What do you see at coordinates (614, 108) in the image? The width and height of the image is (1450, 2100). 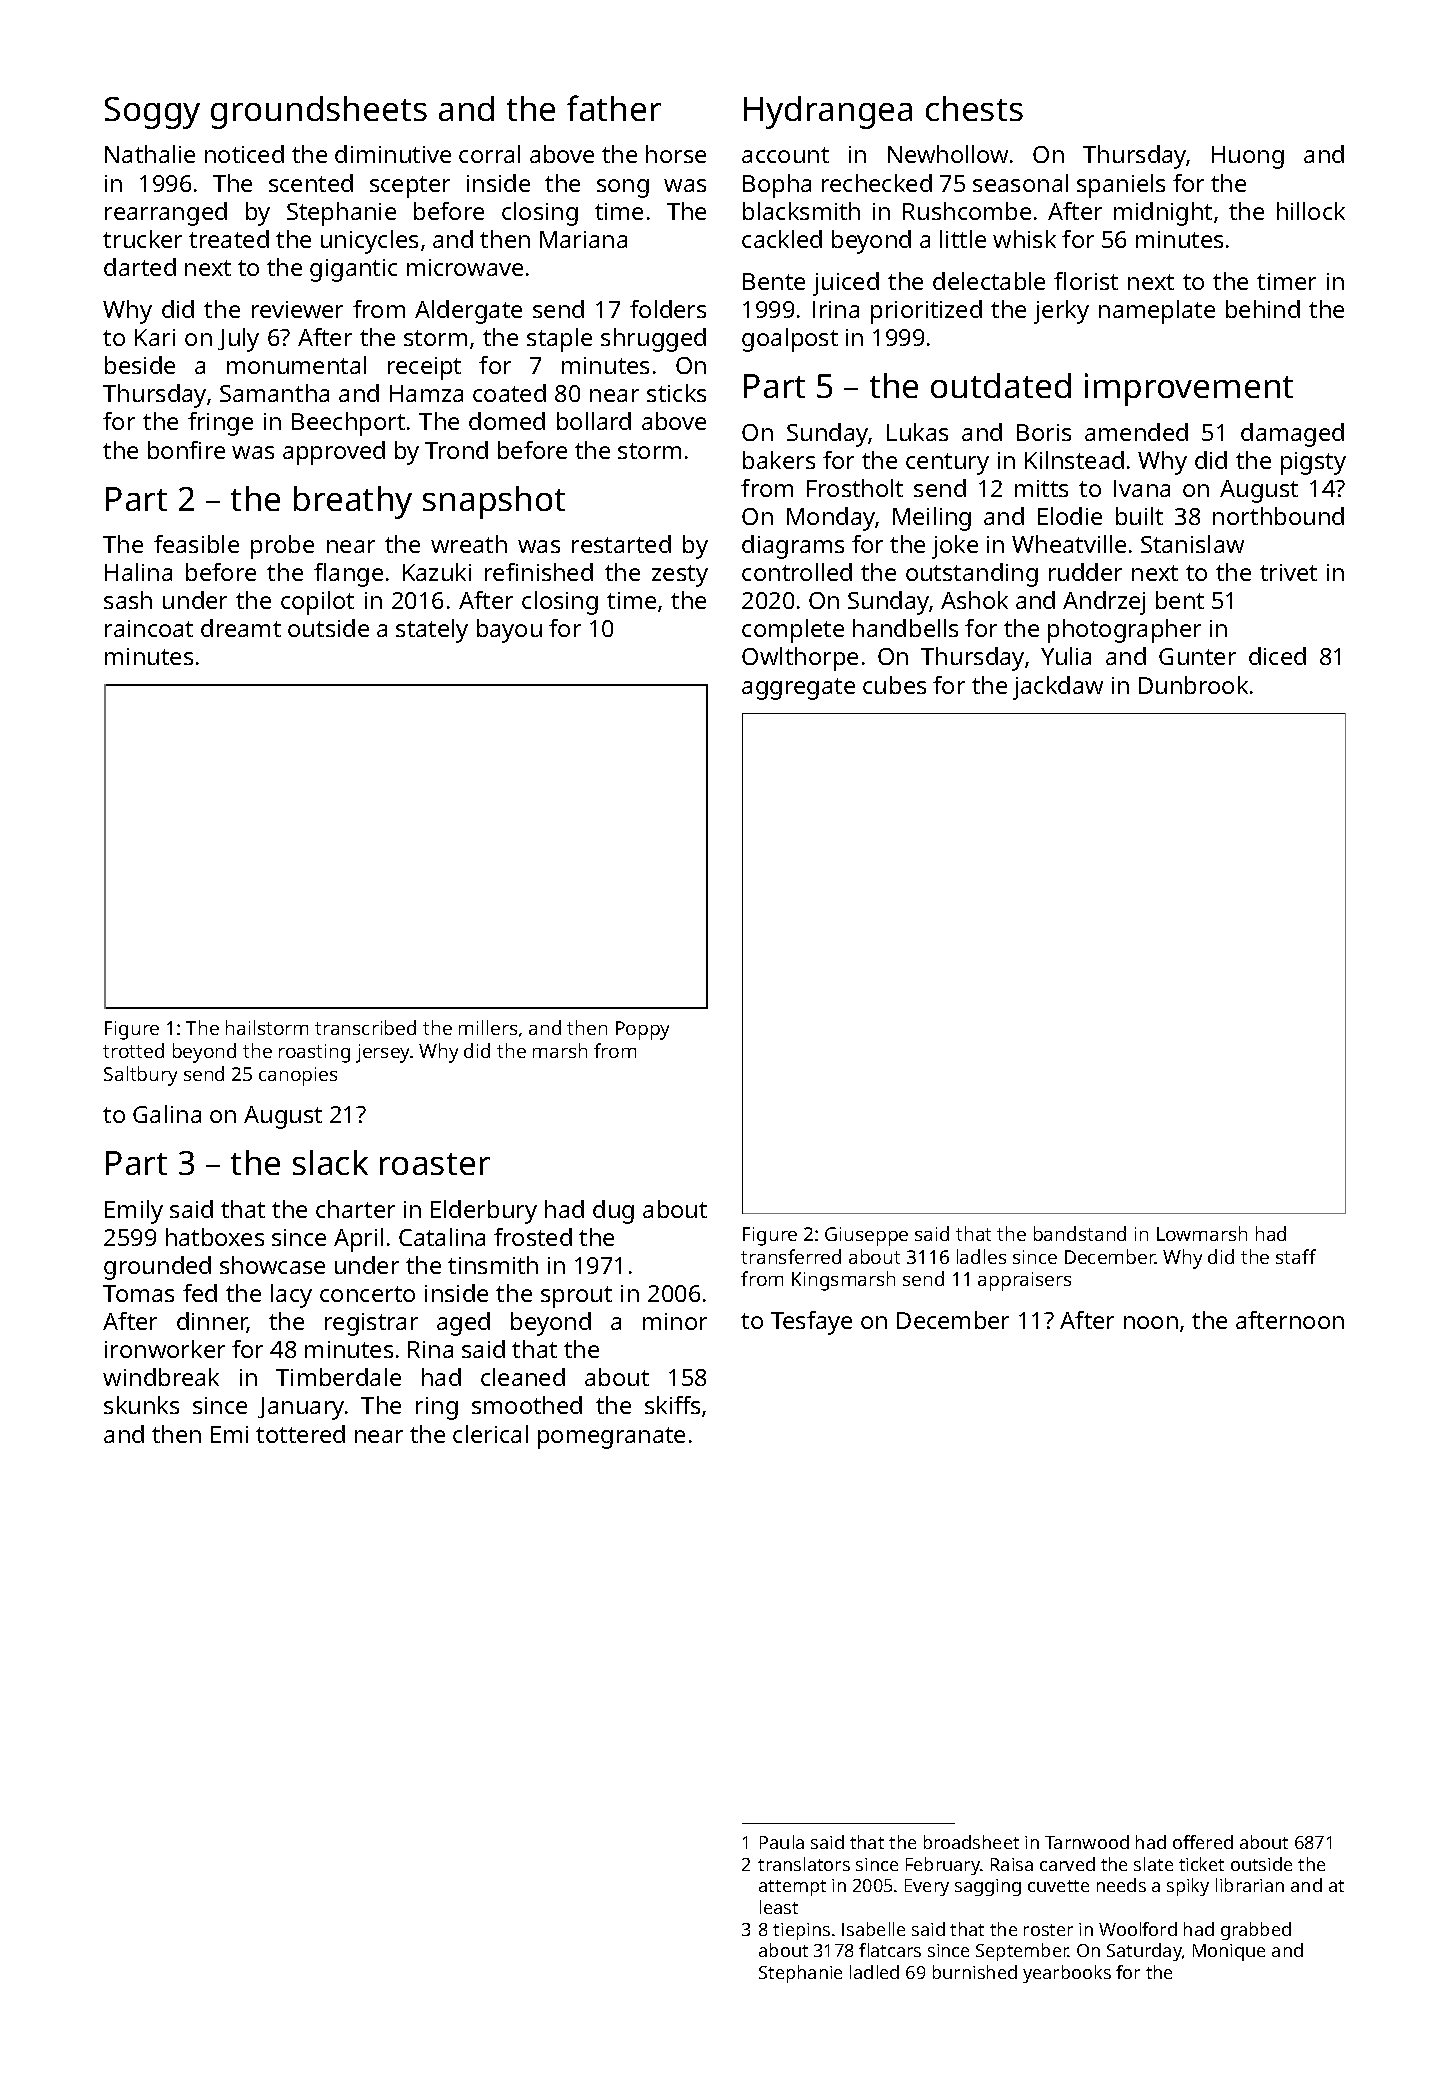 I see `father` at bounding box center [614, 108].
